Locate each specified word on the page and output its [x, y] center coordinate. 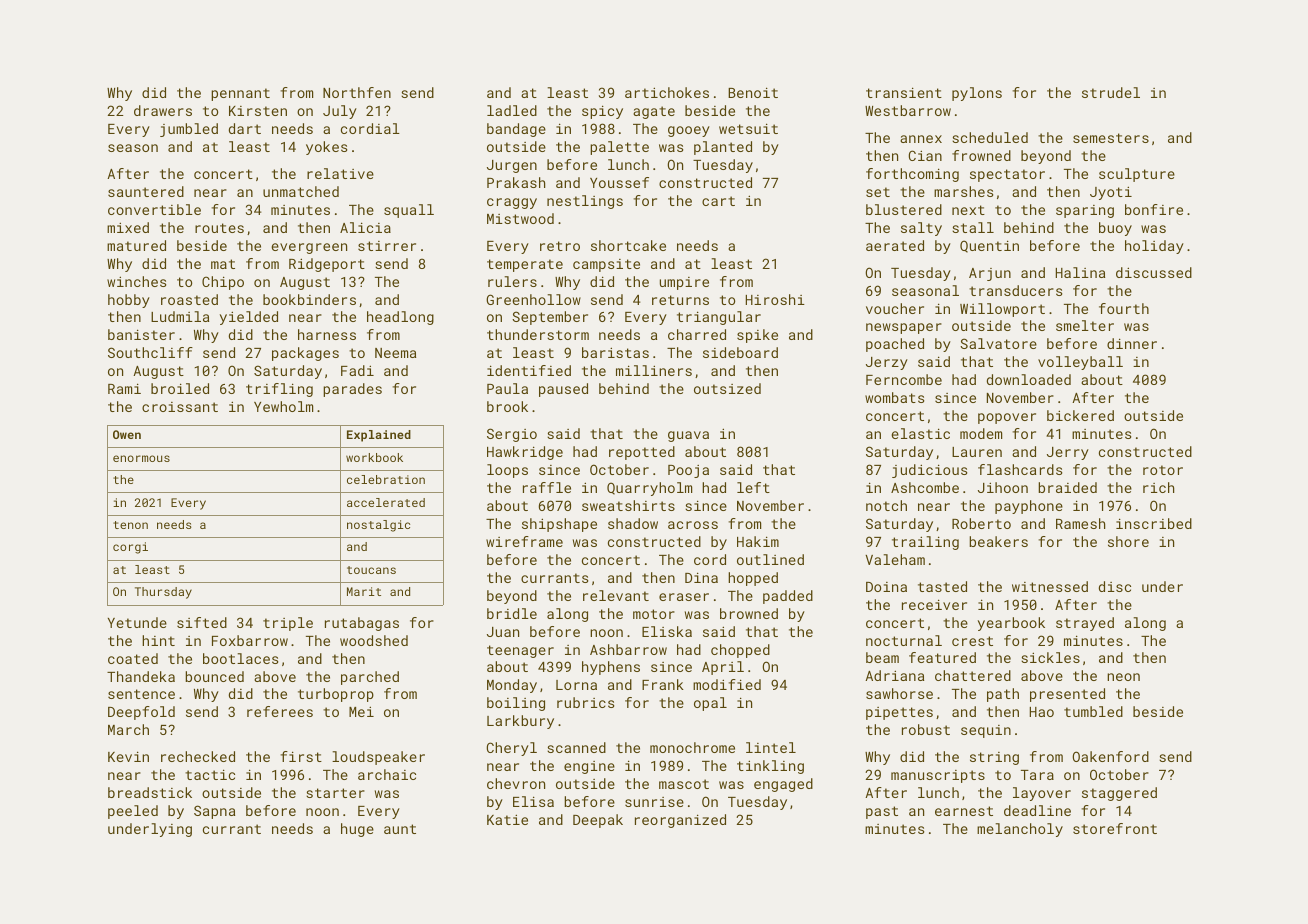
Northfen [357, 92]
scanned [576, 747]
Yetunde [137, 622]
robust [926, 729]
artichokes [667, 92]
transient [904, 92]
